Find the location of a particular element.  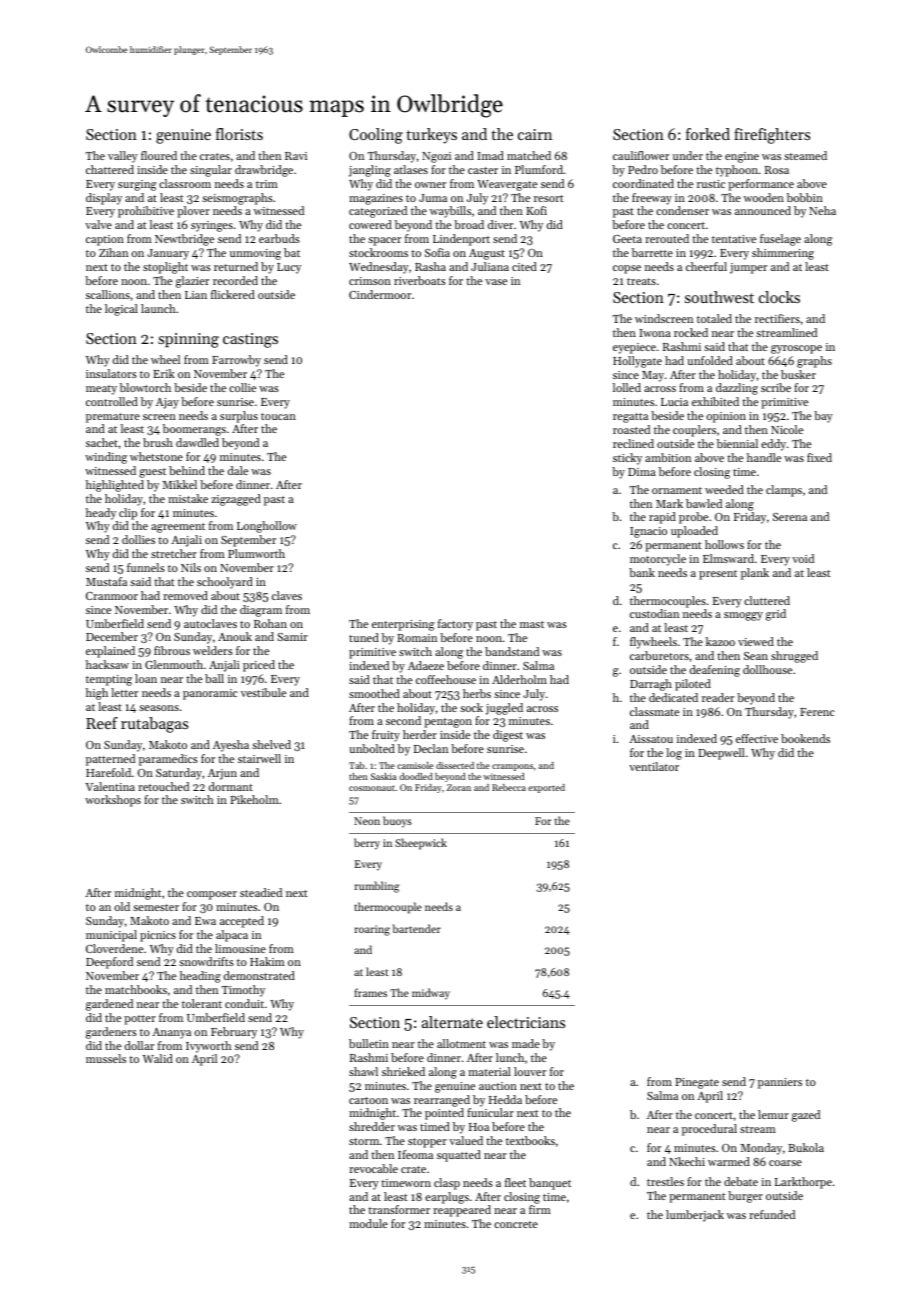

sachet is located at coordinates (102, 442).
